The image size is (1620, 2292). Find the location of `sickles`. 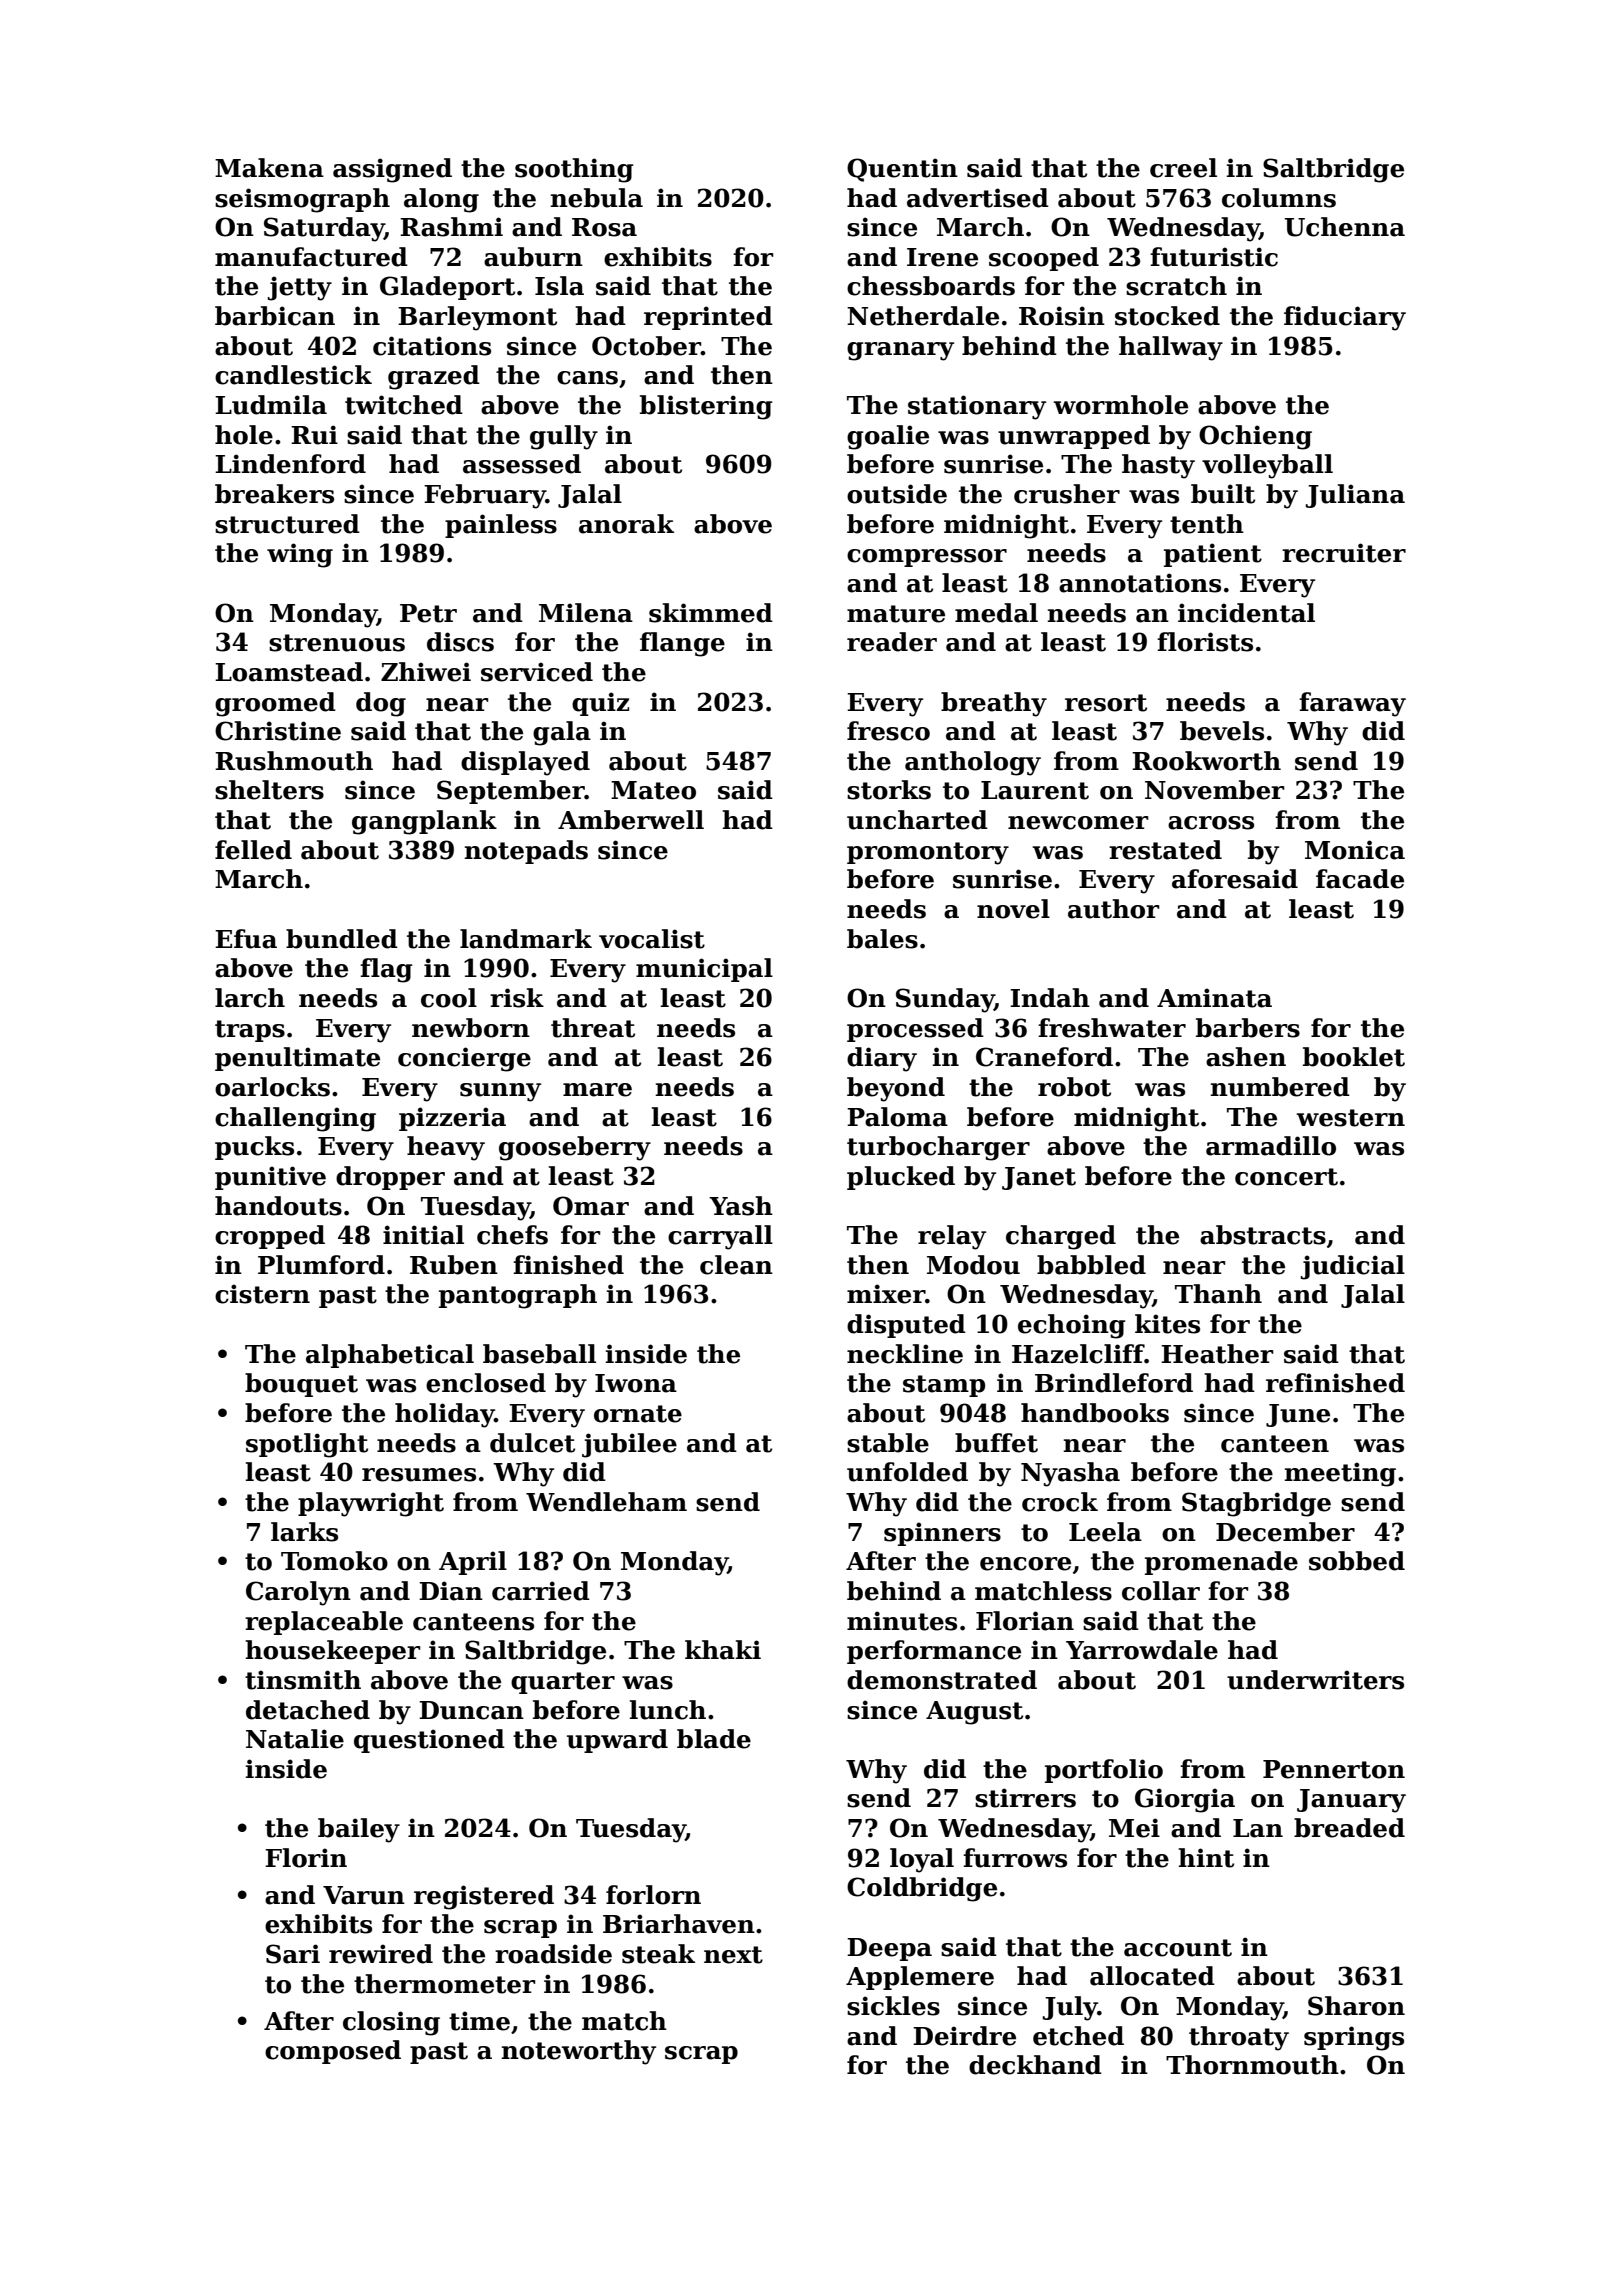

sickles is located at coordinates (893, 2006).
